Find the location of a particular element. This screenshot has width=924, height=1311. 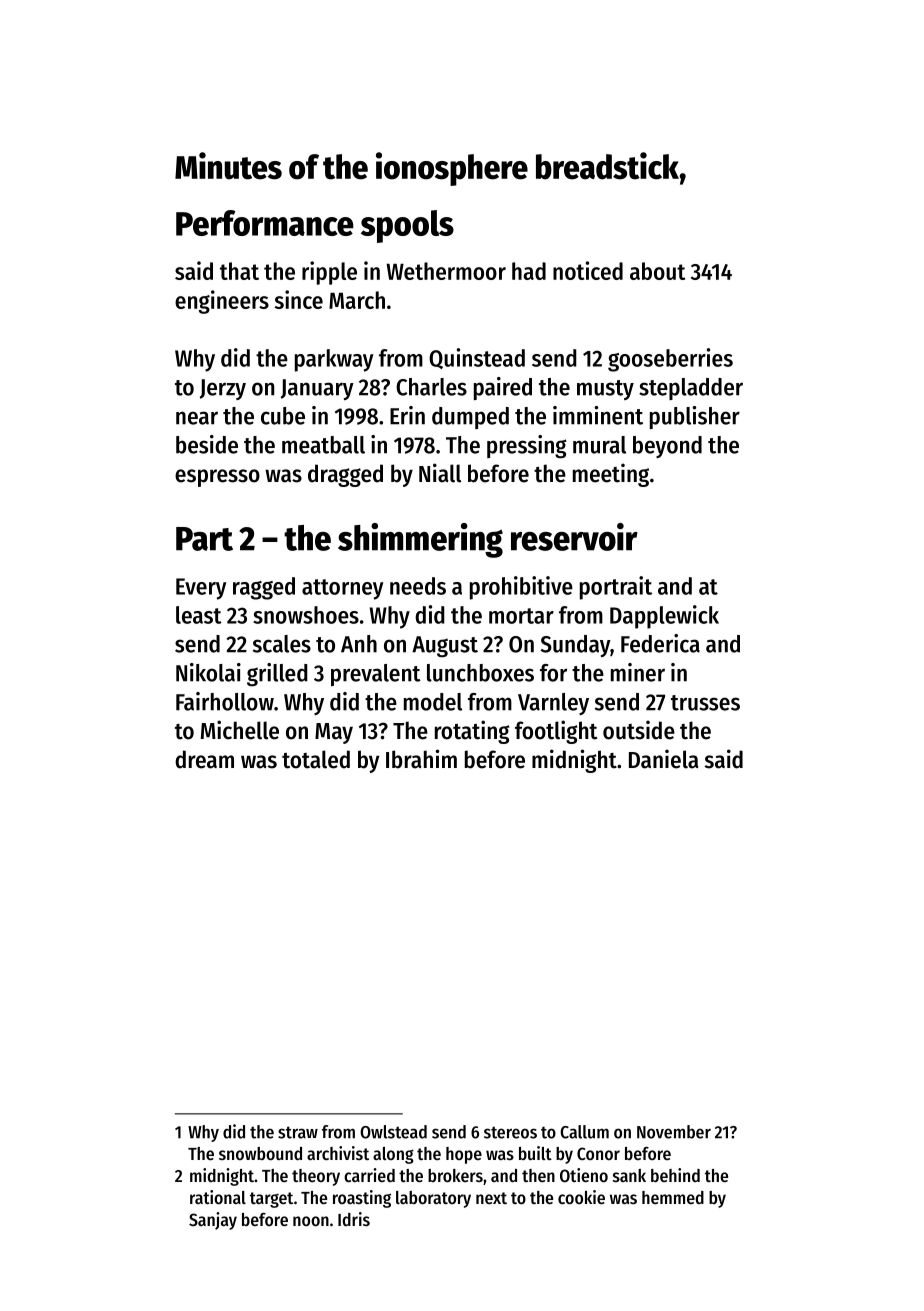

noticed is located at coordinates (588, 270).
